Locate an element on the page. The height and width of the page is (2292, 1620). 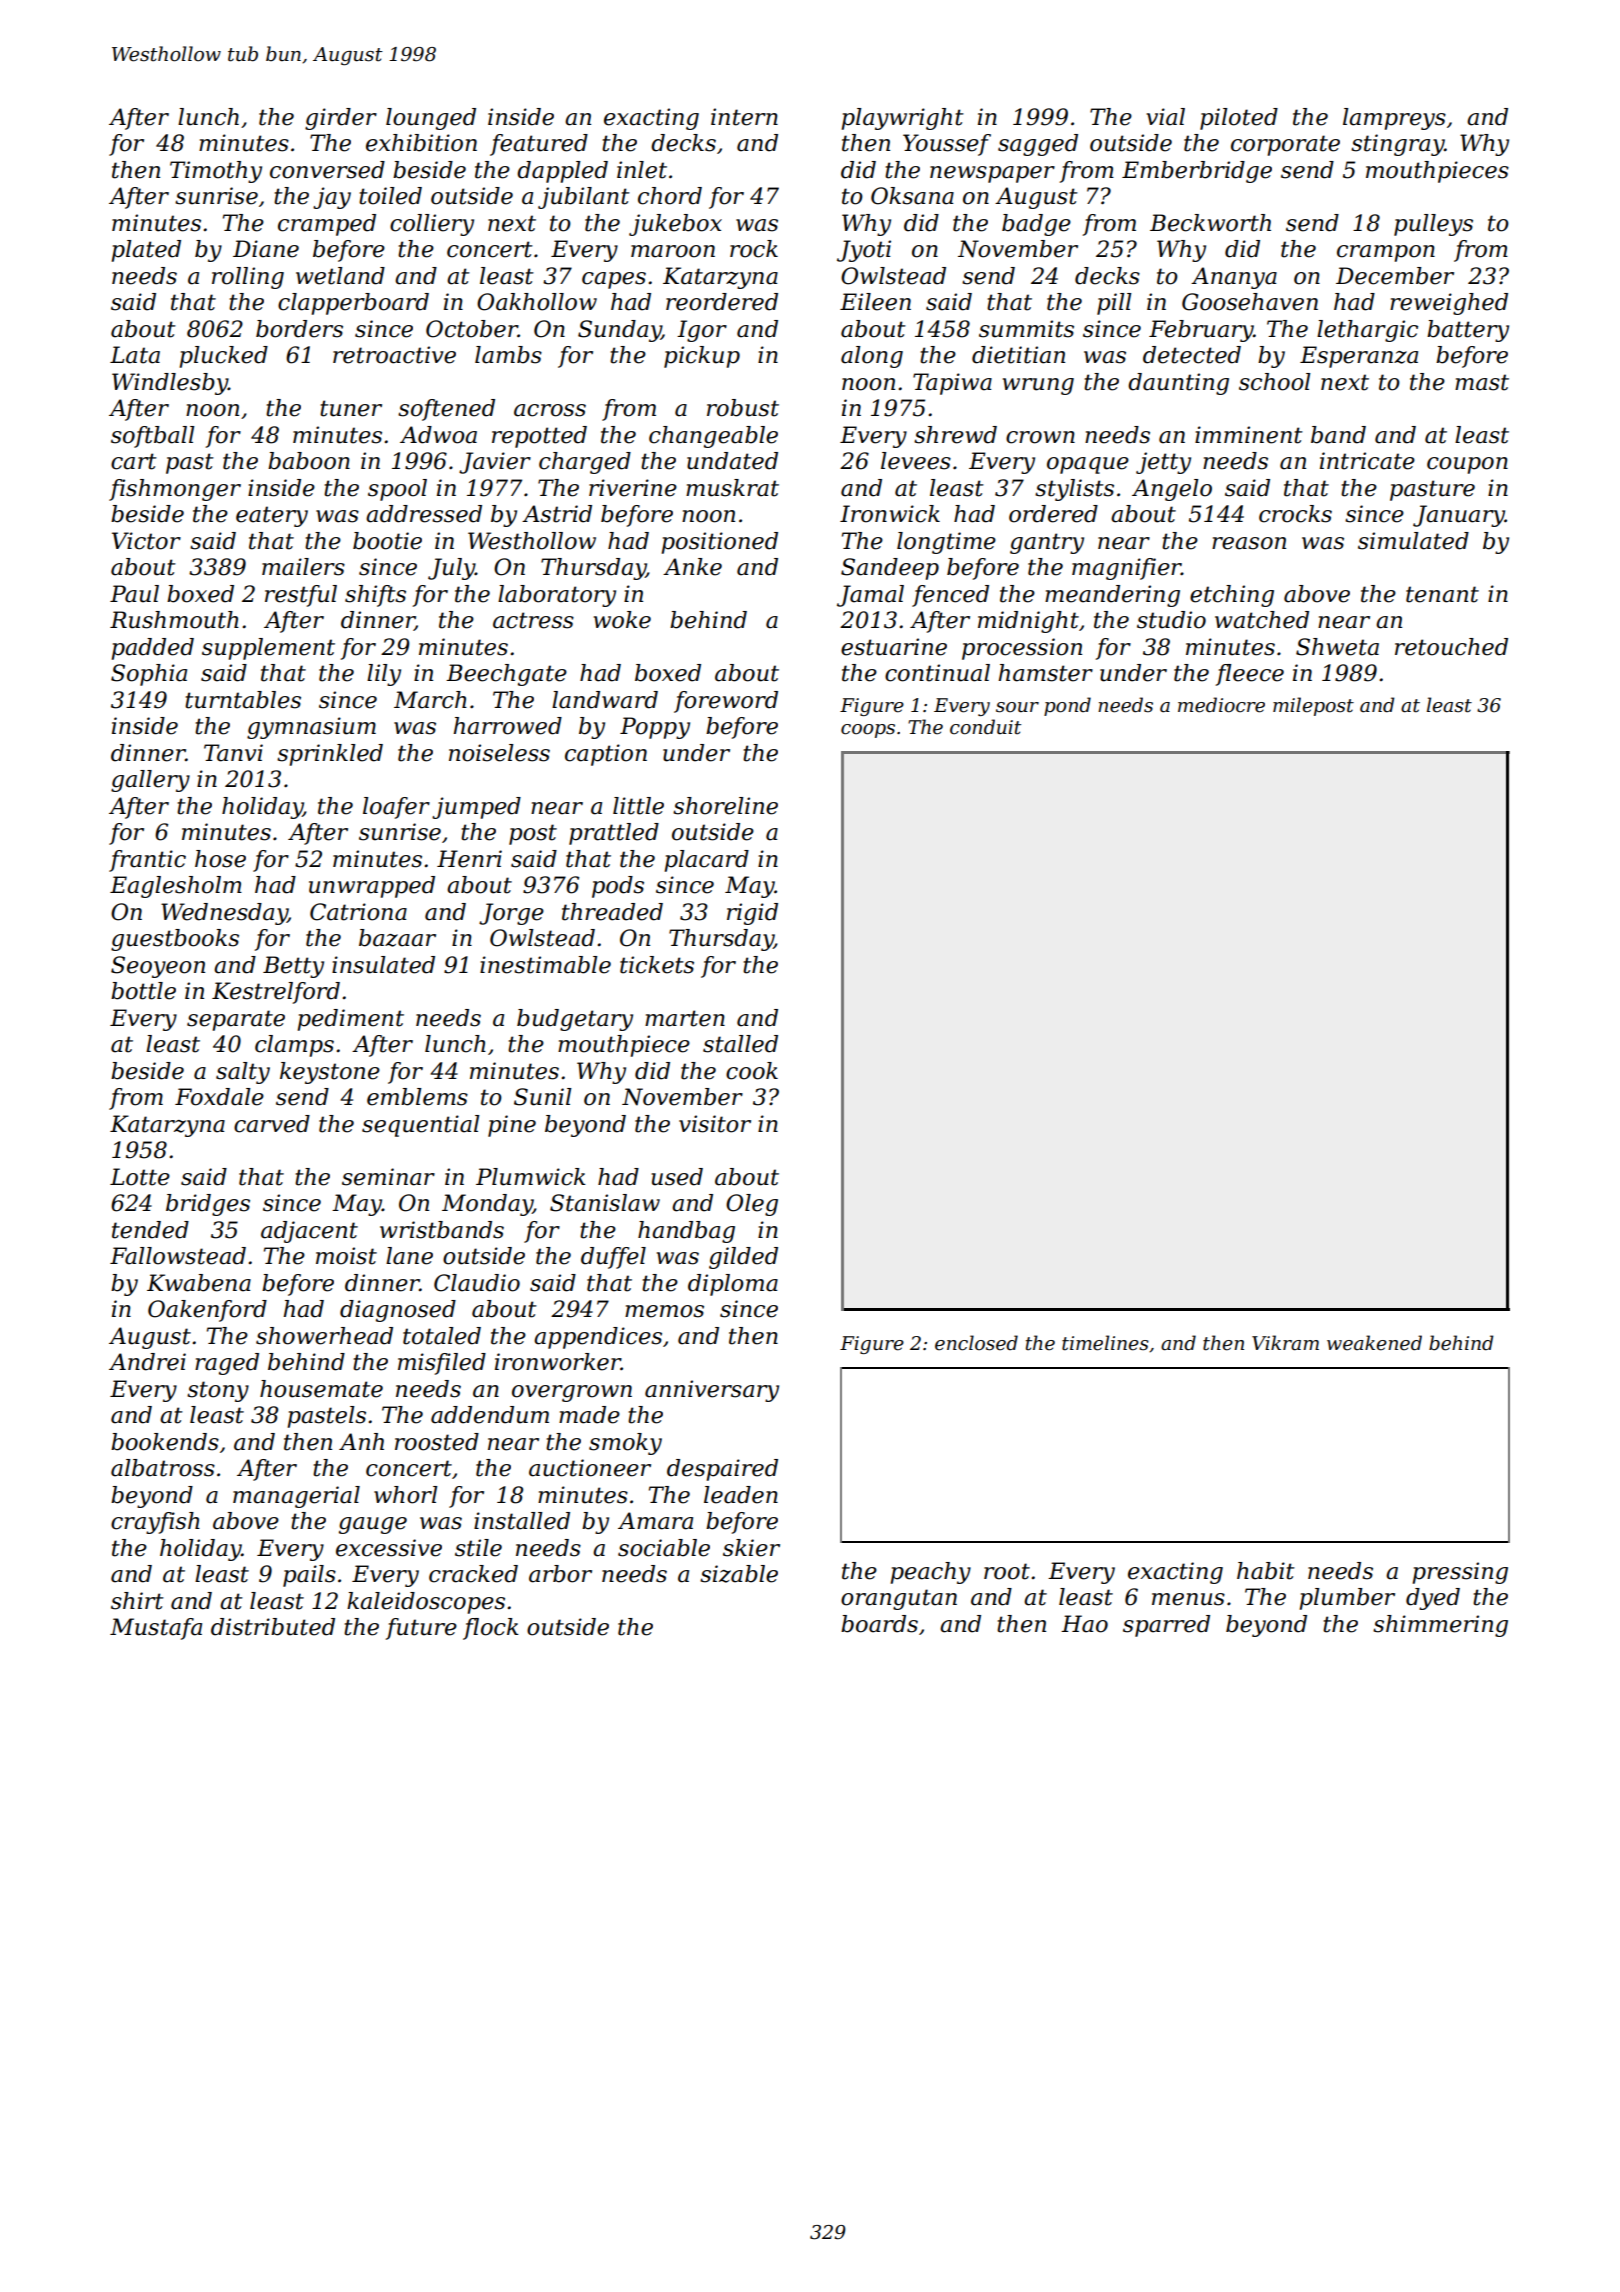
mast is located at coordinates (1482, 382).
